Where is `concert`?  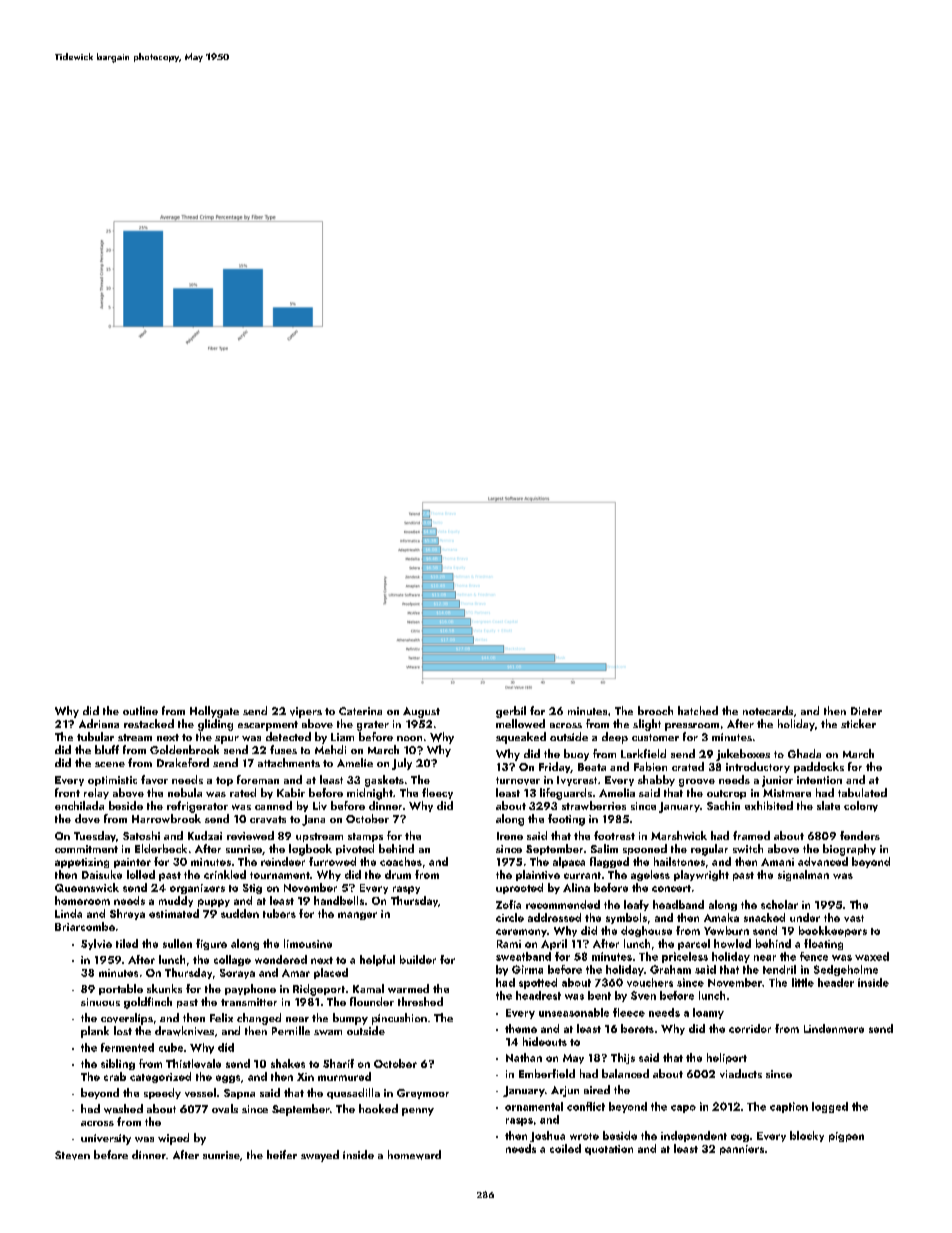
concert is located at coordinates (671, 888).
